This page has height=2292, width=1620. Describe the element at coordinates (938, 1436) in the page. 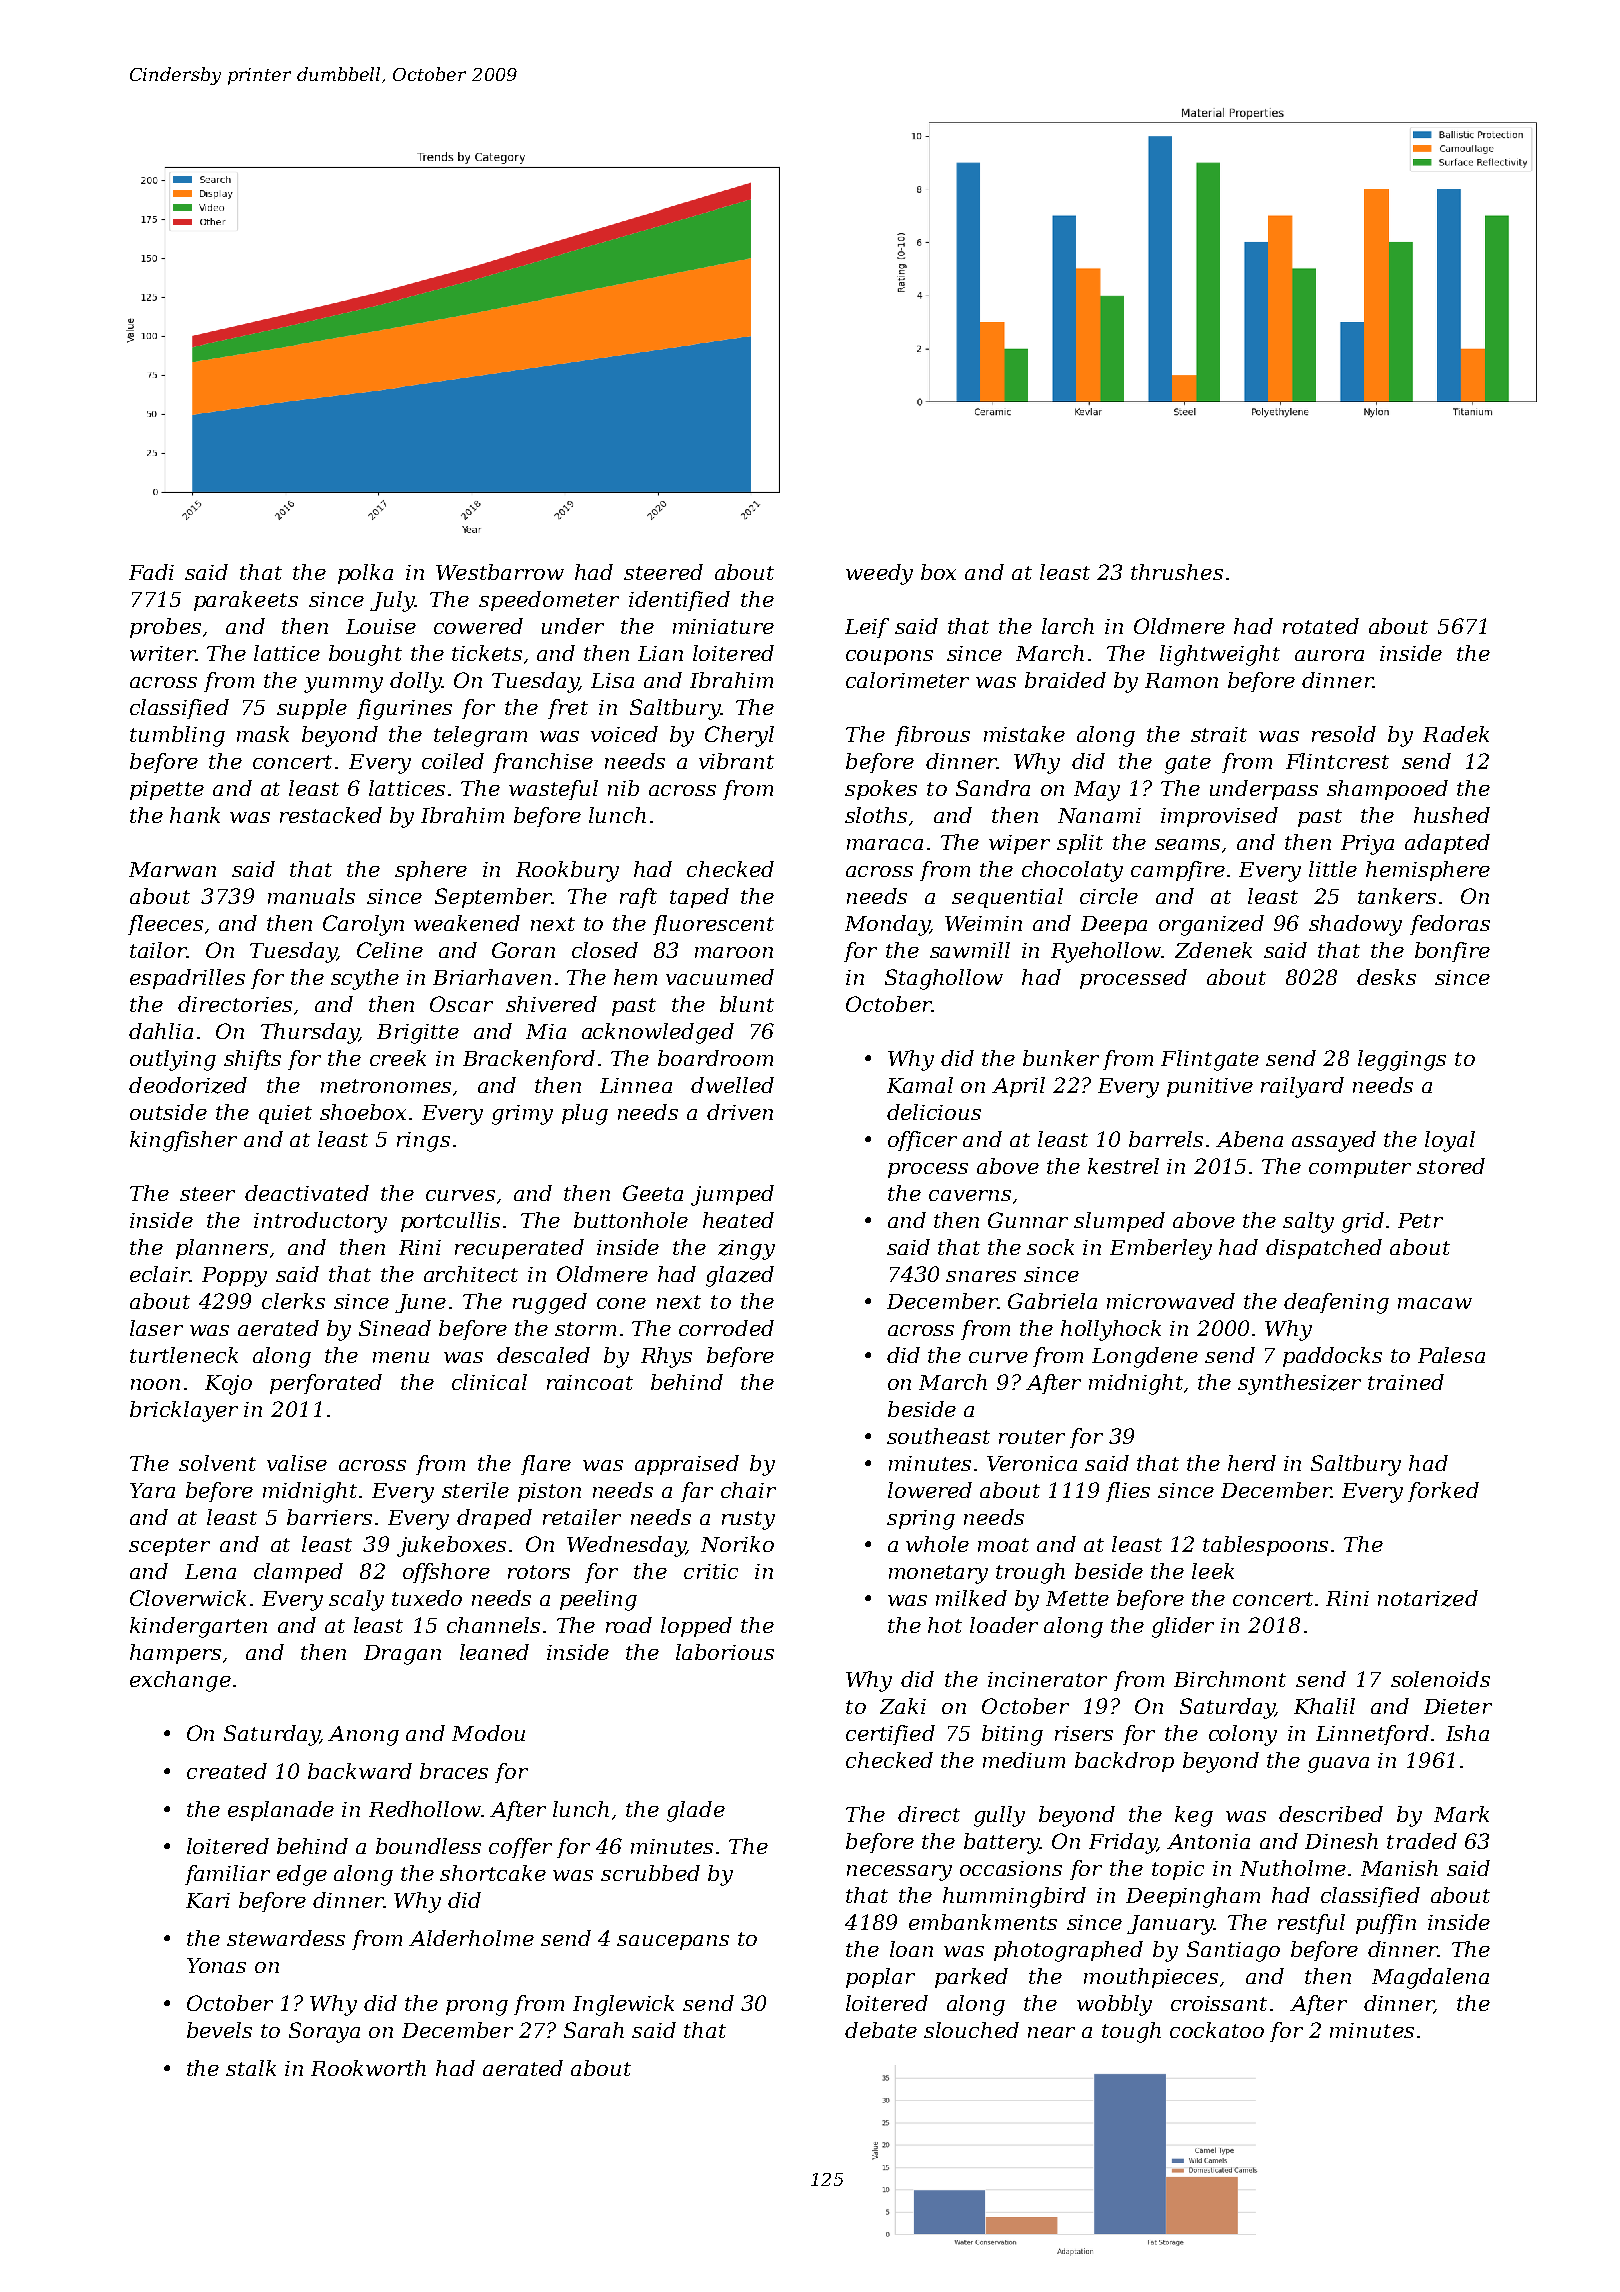

I see `southeast` at that location.
